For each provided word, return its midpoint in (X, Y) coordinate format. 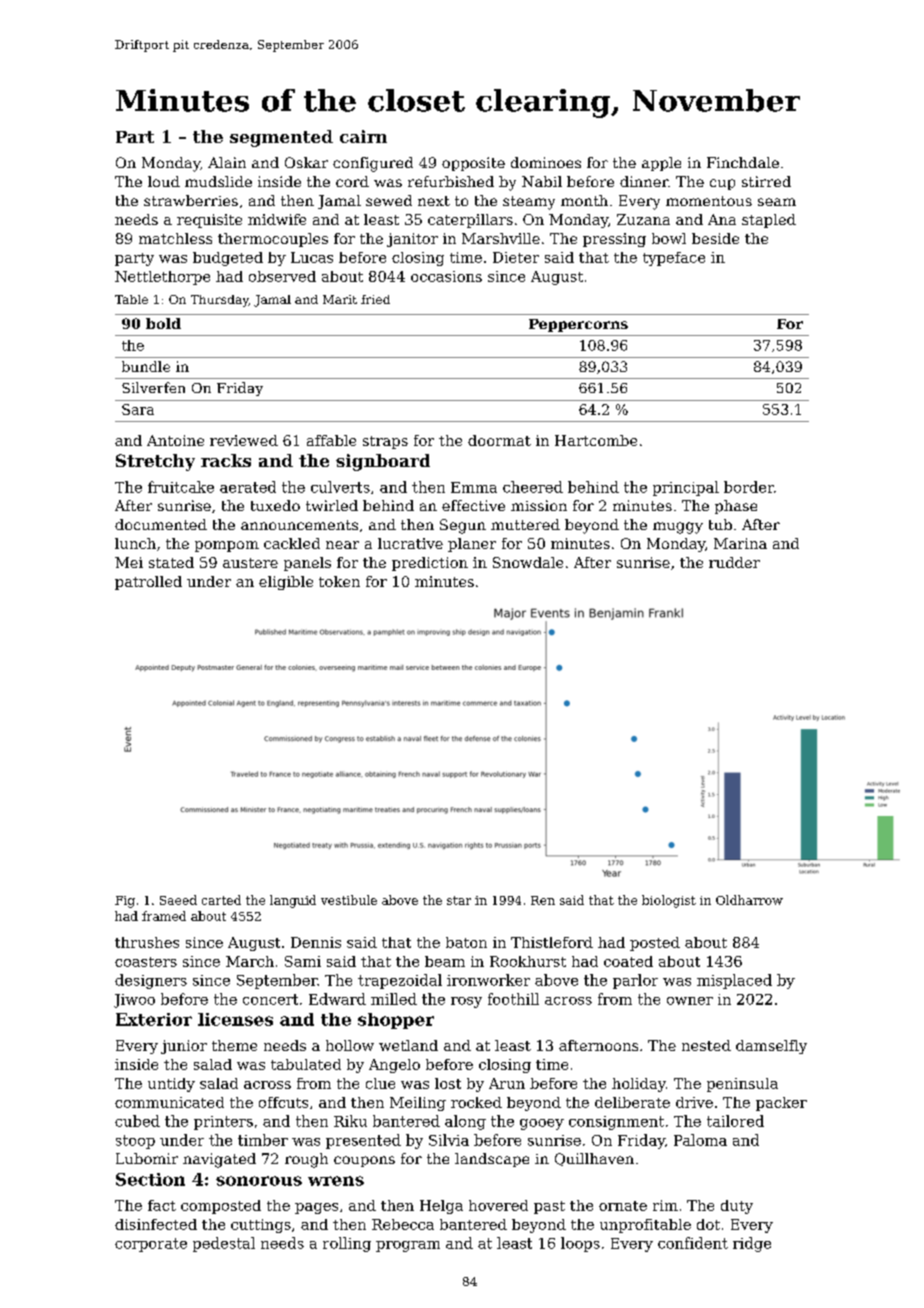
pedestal (224, 1244)
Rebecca (403, 1224)
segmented (281, 138)
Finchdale (743, 162)
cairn (363, 136)
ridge (752, 1244)
